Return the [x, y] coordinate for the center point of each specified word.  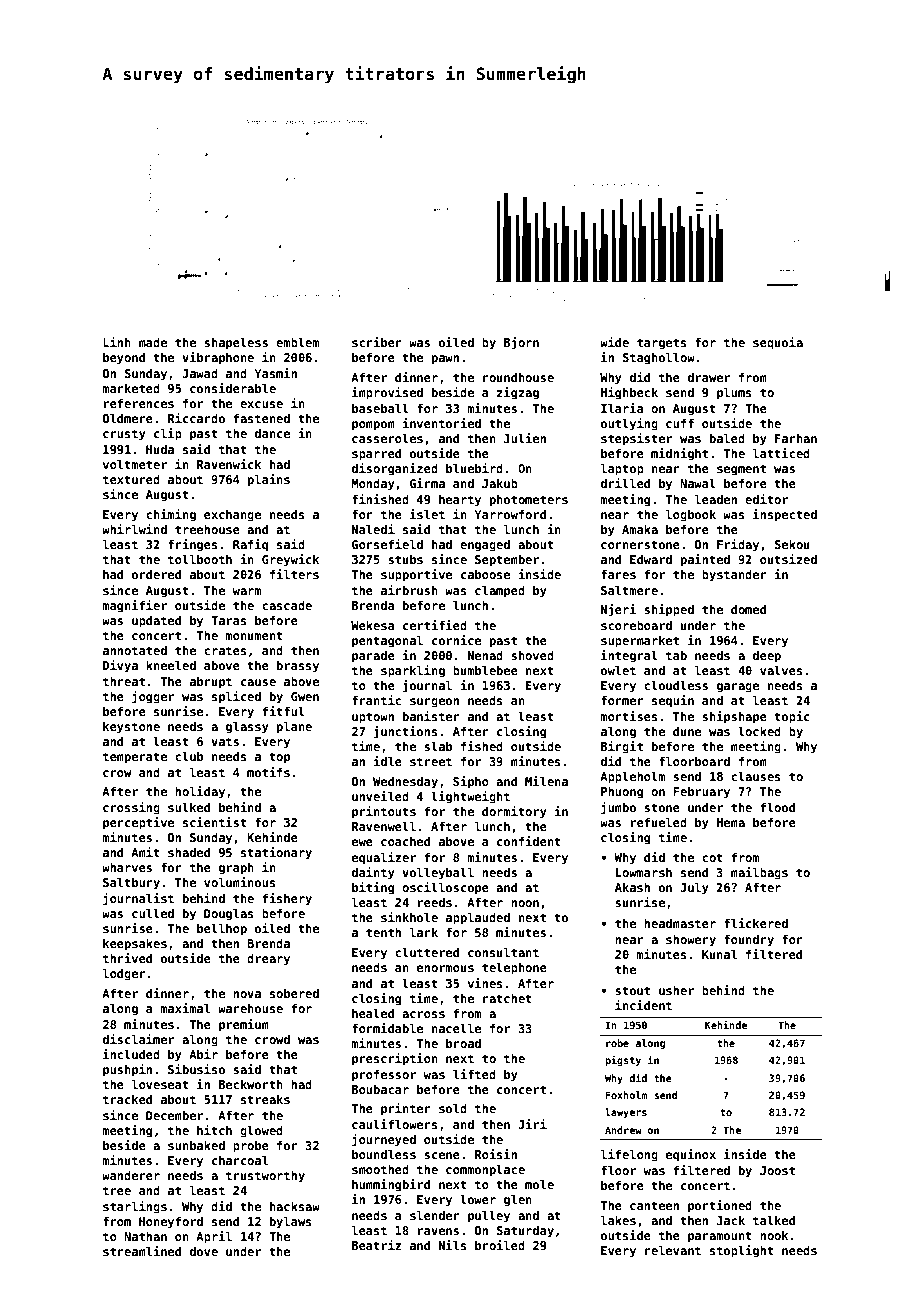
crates [225, 650]
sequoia [778, 343]
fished [482, 746]
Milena [546, 781]
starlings [135, 1207]
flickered [756, 923]
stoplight [742, 1251]
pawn [445, 360]
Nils [453, 1245]
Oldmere [128, 418]
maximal [185, 1008]
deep [767, 657]
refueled [659, 822]
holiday [200, 792]
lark [424, 932]
